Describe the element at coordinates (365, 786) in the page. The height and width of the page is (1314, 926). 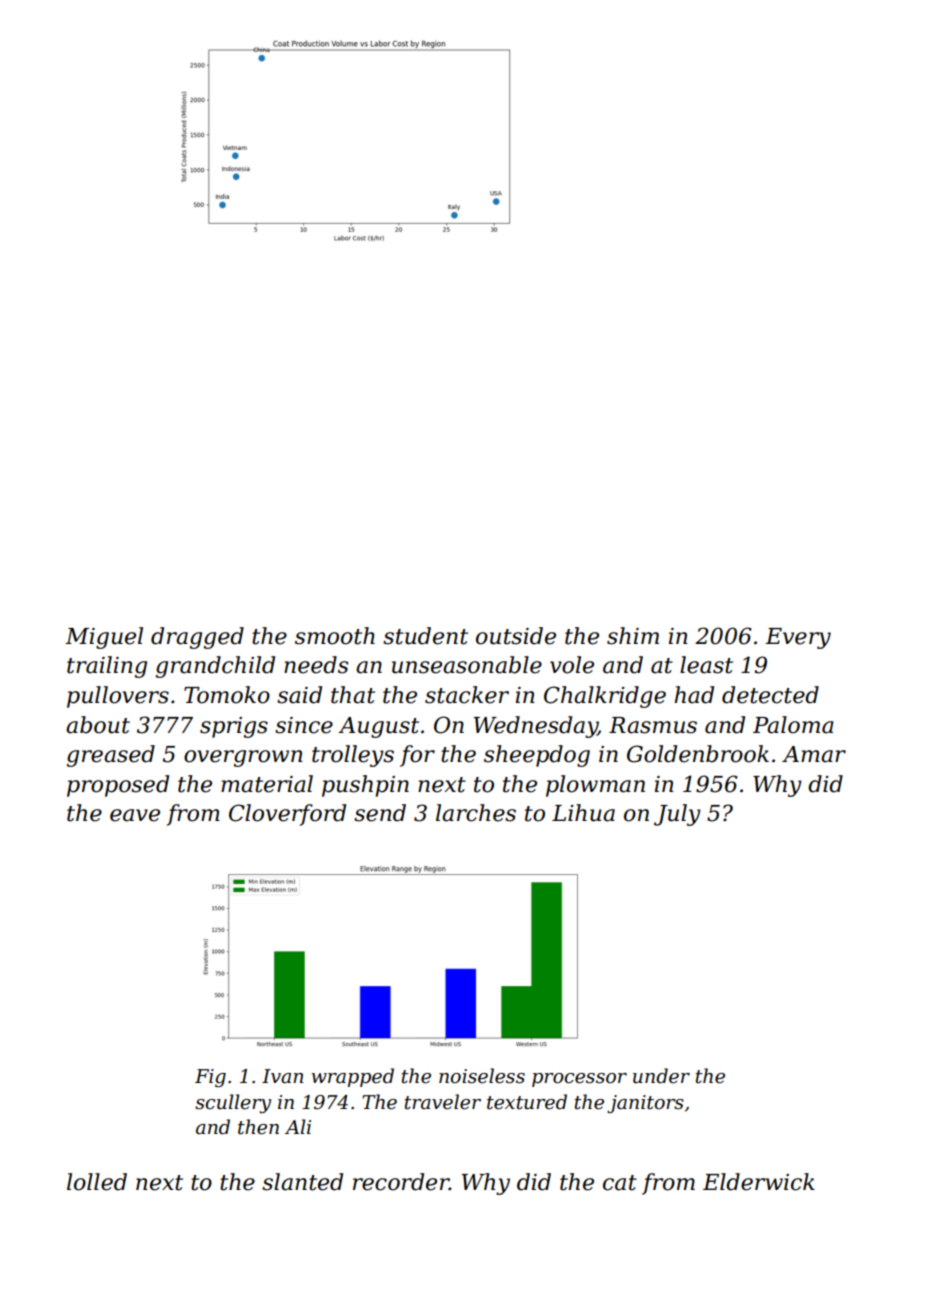
I see `pushpin` at that location.
